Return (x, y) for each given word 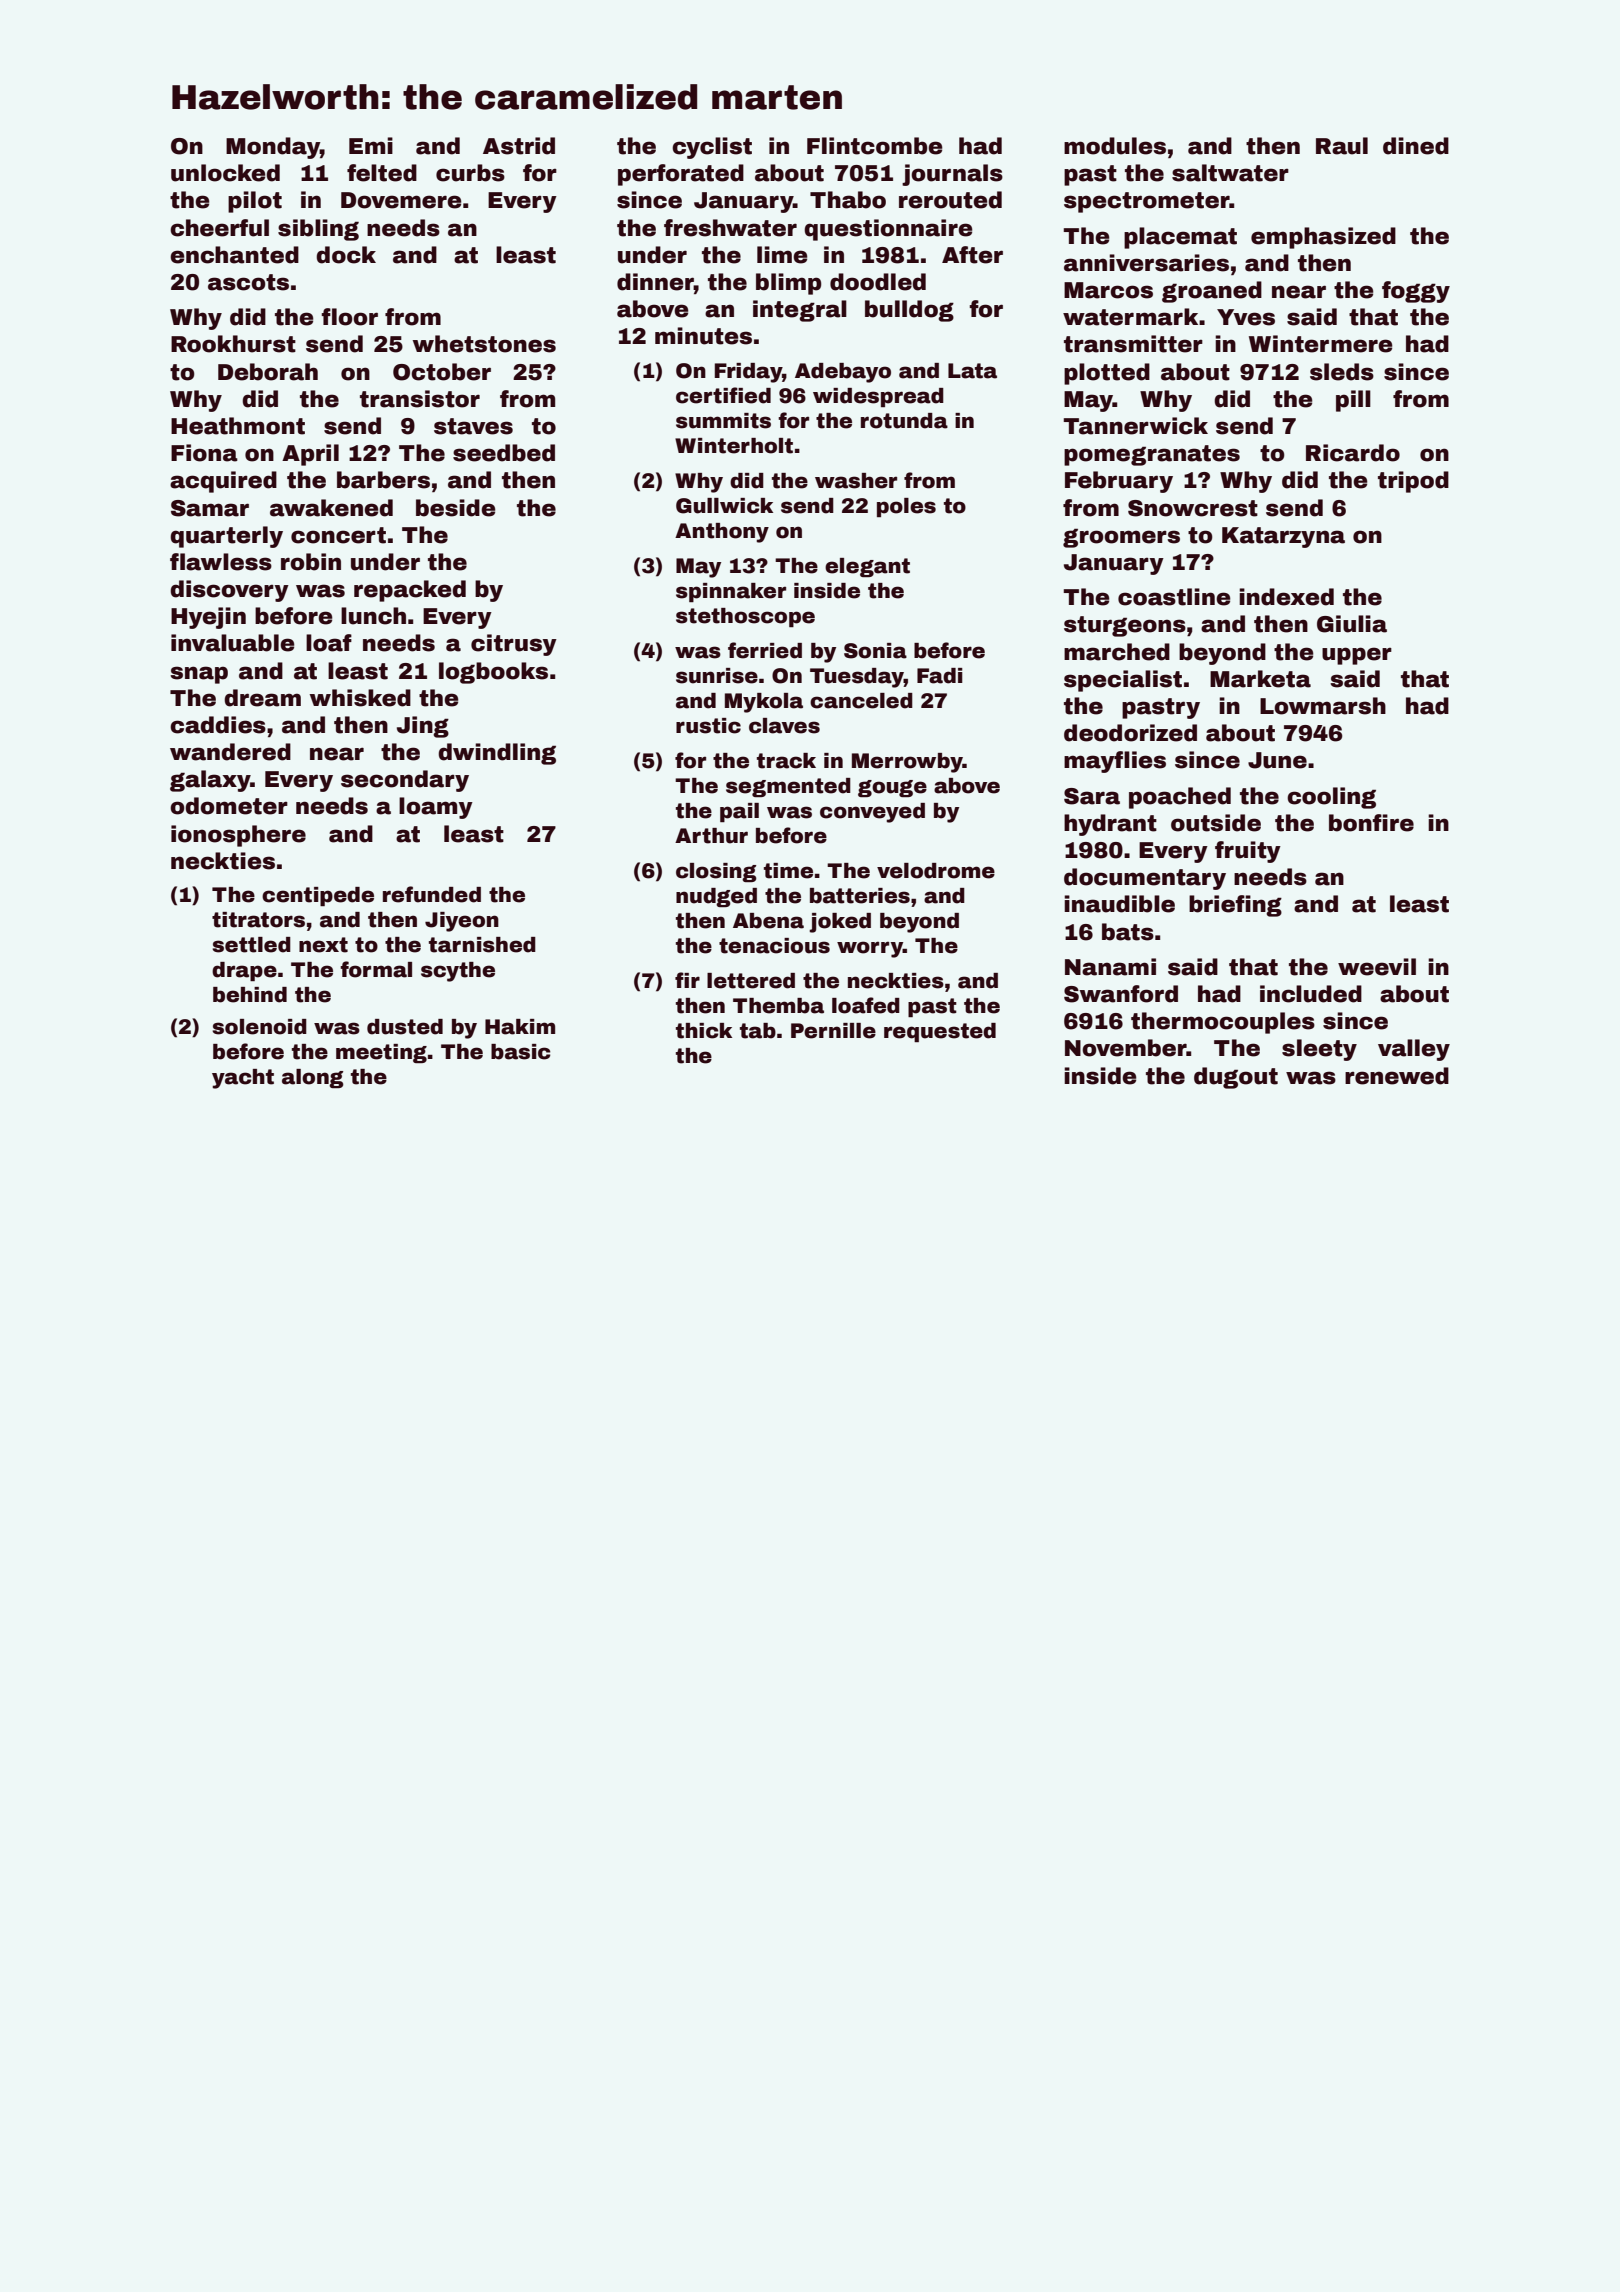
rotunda (904, 421)
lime (782, 255)
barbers (383, 480)
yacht (243, 1079)
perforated (681, 175)
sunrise (717, 676)
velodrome (936, 871)
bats (1128, 932)
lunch (373, 616)
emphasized (1323, 238)
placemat (1180, 238)
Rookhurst (233, 344)
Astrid (519, 146)
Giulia (1352, 624)
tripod (1413, 482)
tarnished (482, 945)
